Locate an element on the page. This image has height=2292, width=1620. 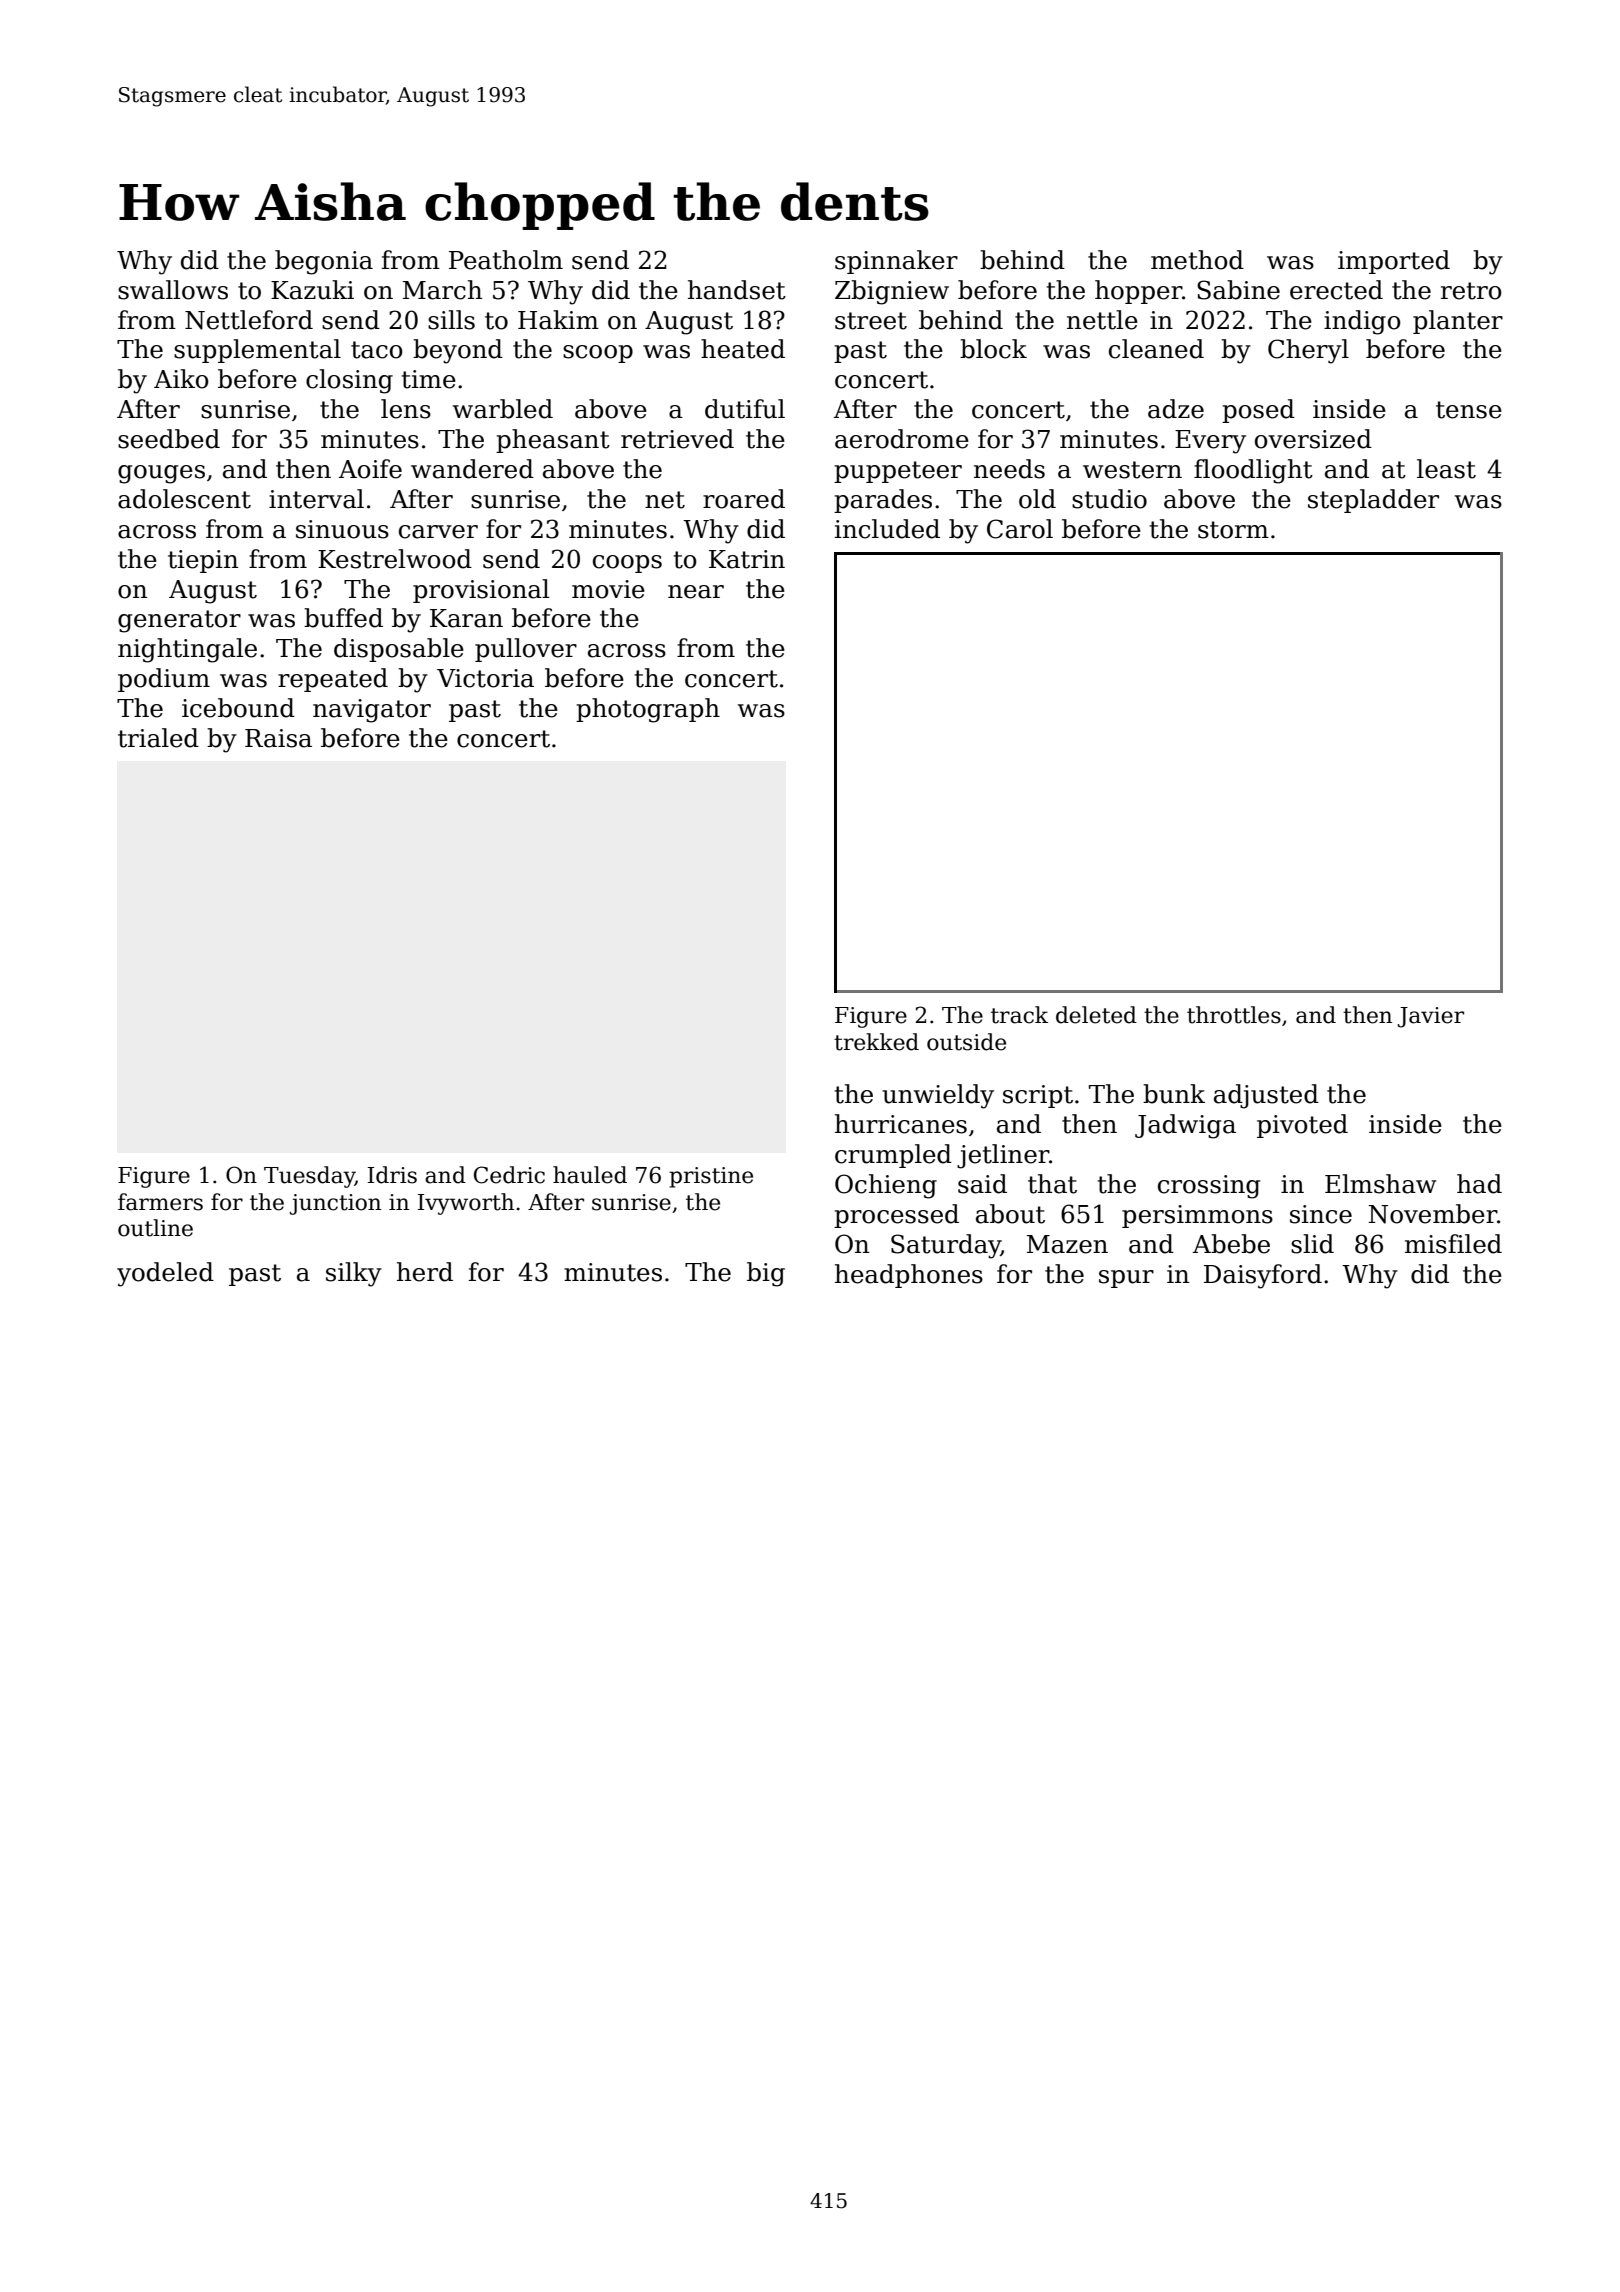
Peatholm is located at coordinates (506, 260).
